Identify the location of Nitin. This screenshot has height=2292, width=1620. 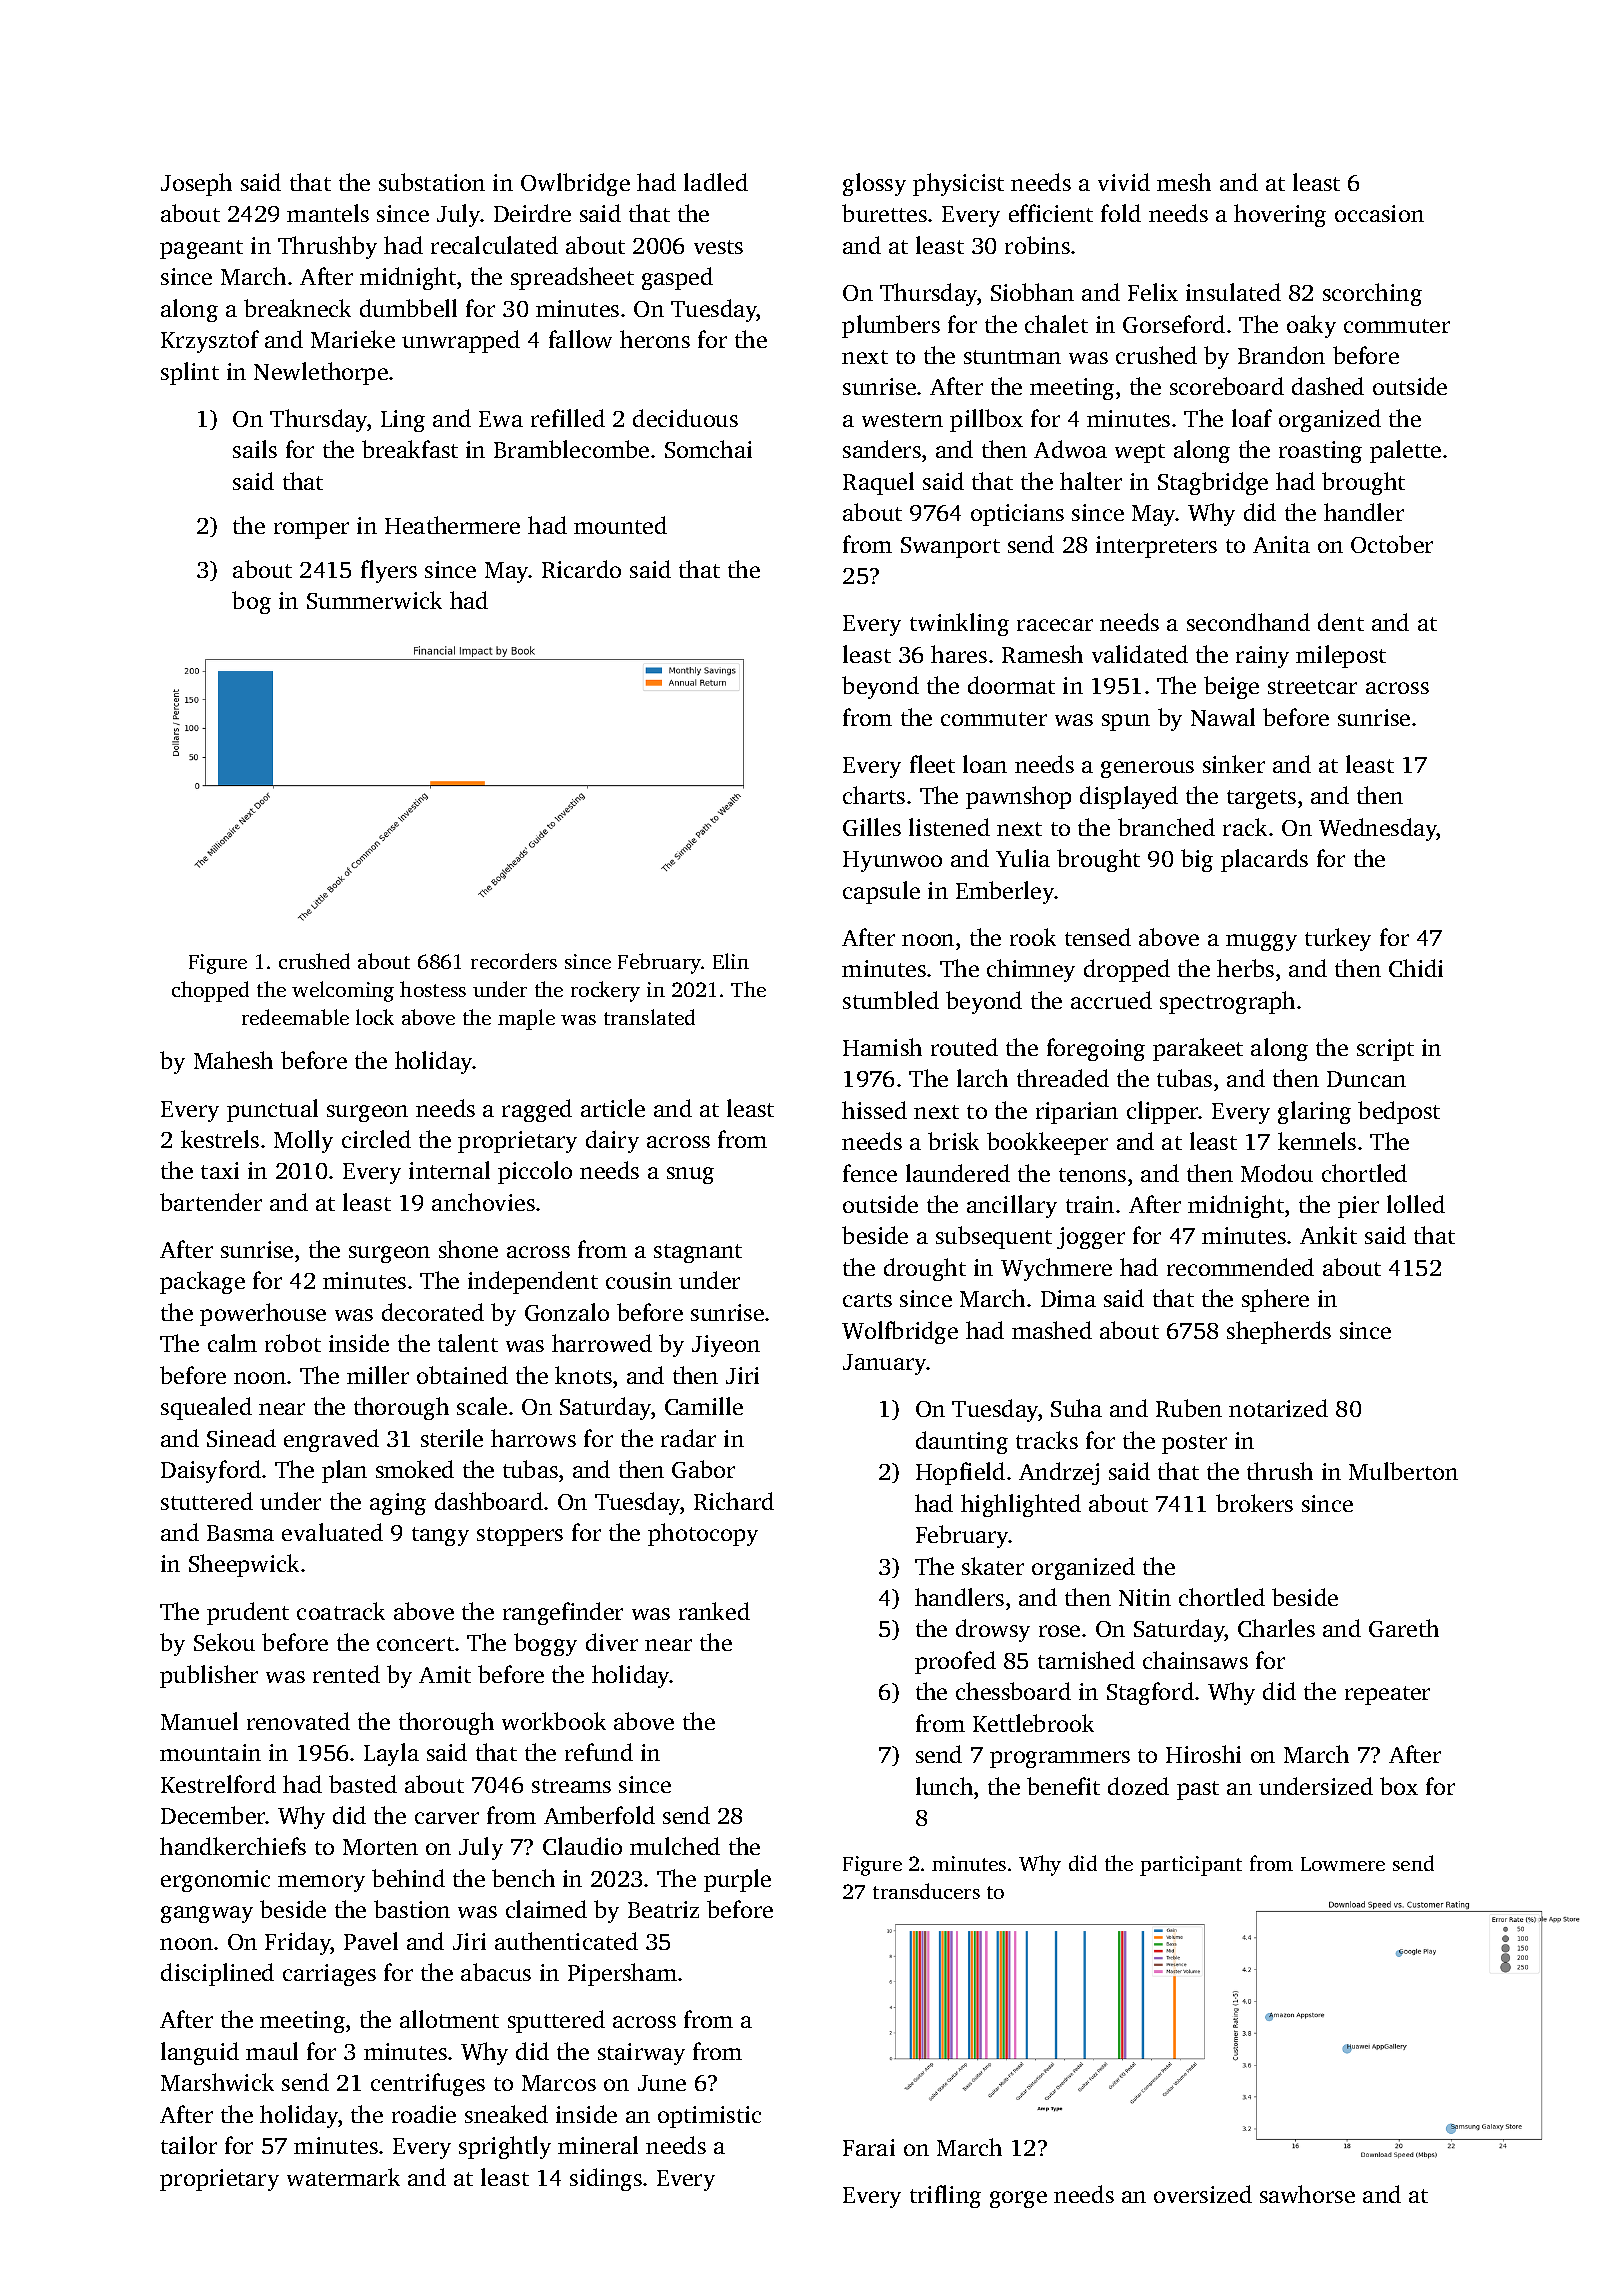
(1145, 1597).
